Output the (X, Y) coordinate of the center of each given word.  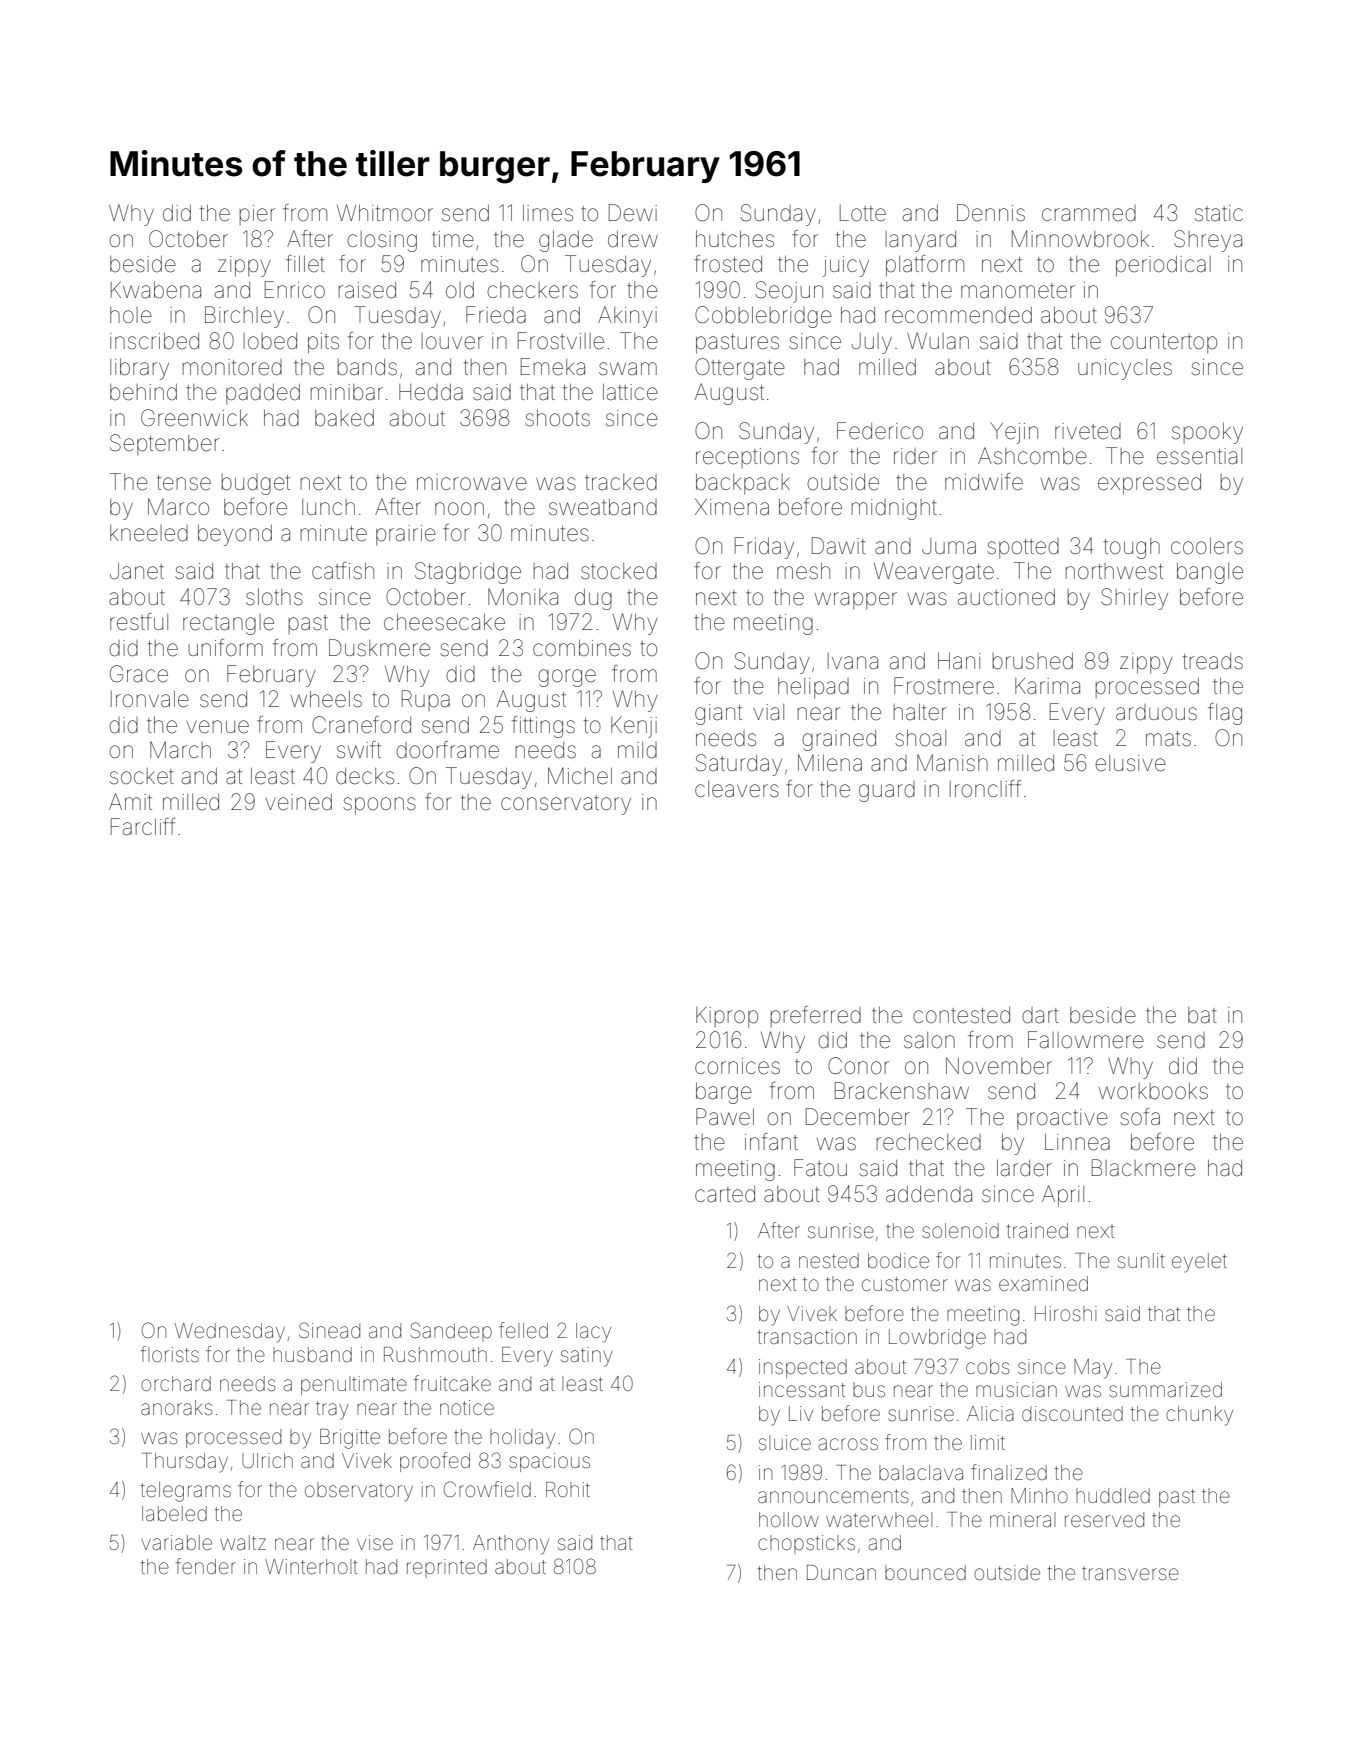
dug (593, 599)
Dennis (991, 213)
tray (332, 1410)
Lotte (863, 213)
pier (257, 215)
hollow (789, 1519)
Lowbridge (937, 1339)
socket (142, 776)
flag (1225, 714)
